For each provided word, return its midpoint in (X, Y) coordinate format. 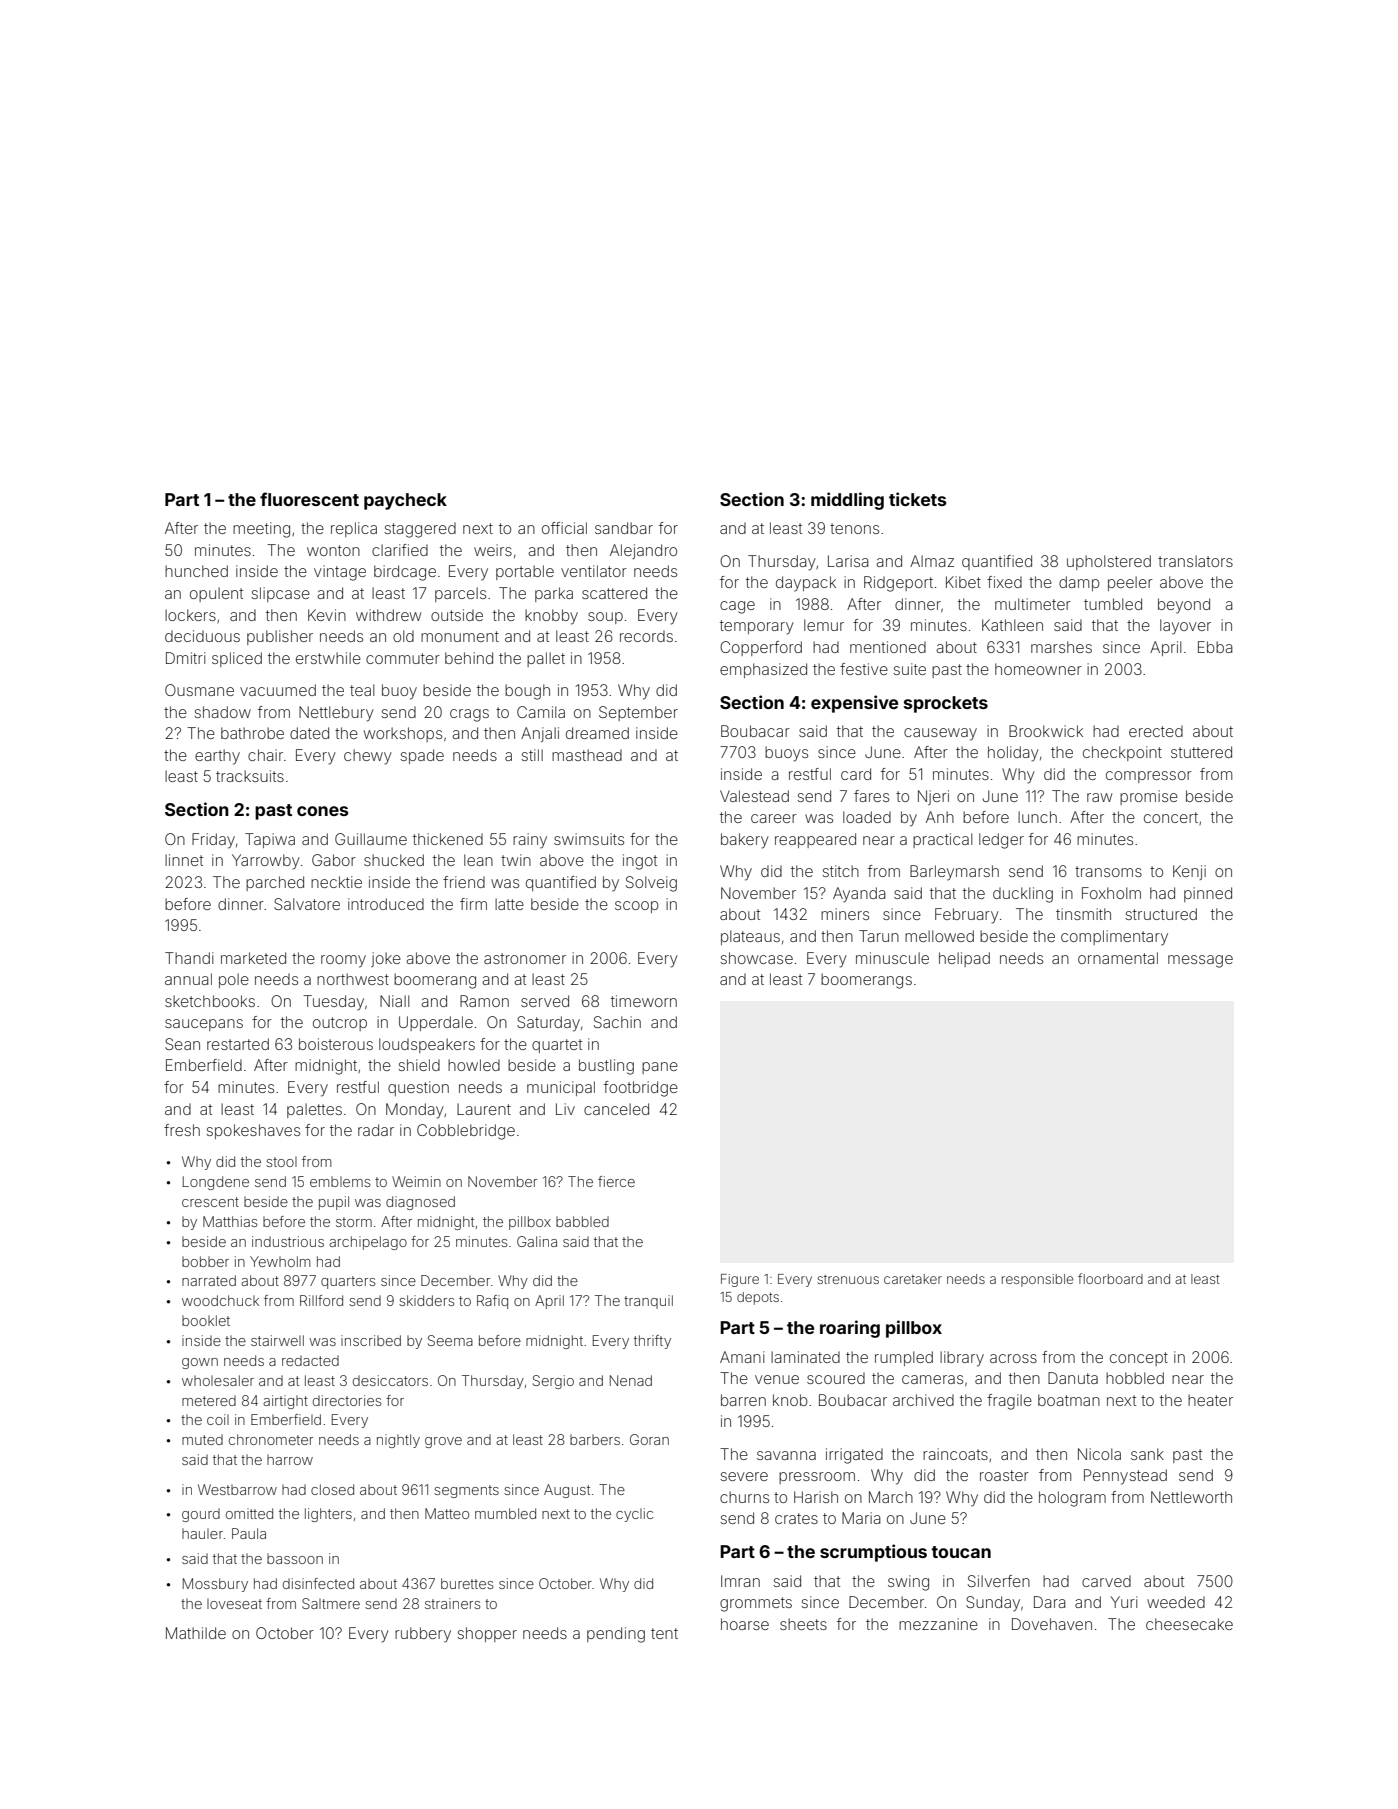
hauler (202, 1533)
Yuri (1124, 1602)
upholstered (1109, 562)
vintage (340, 573)
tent (664, 1633)
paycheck (405, 501)
